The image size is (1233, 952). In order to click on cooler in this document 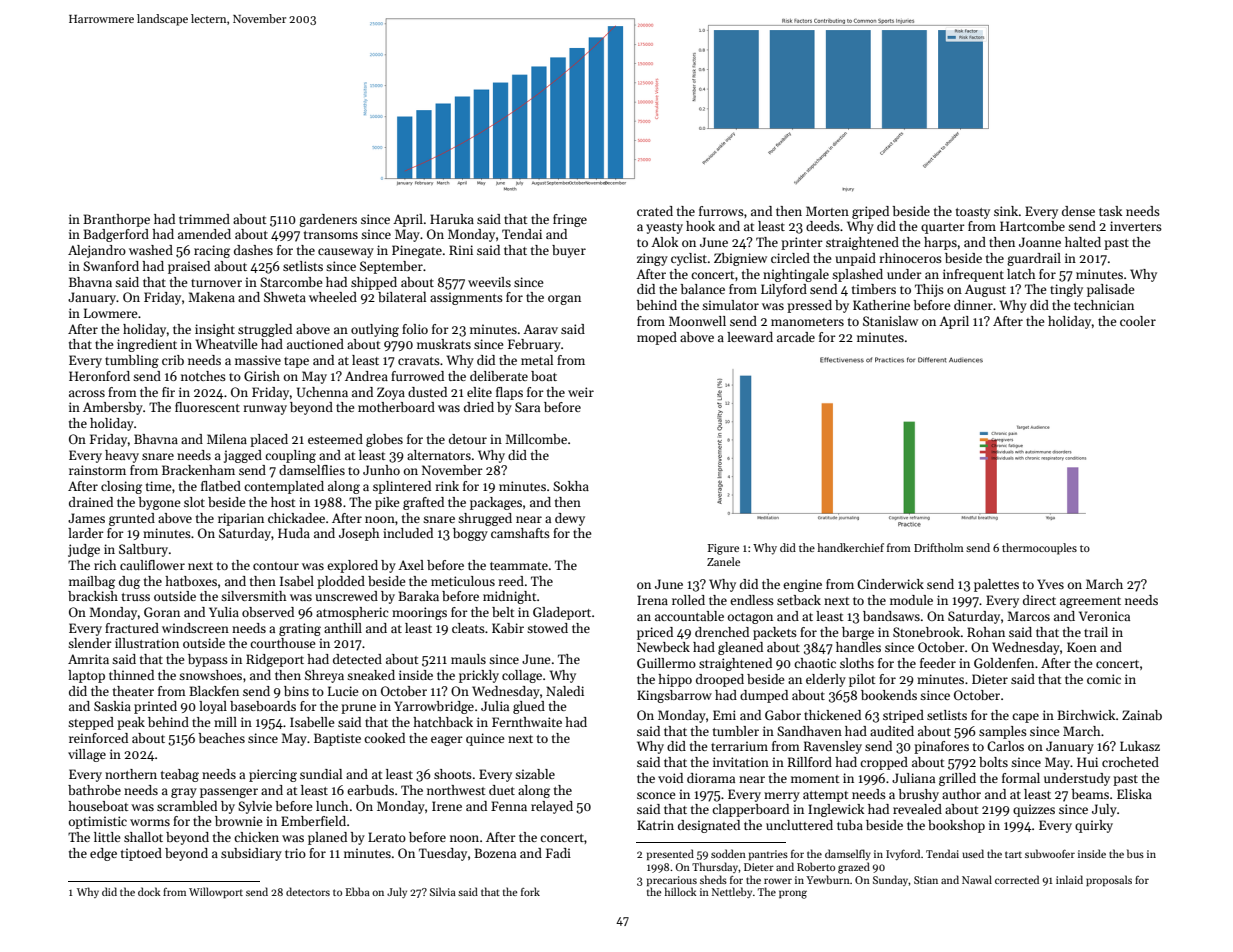, I will do `click(1138, 321)`.
